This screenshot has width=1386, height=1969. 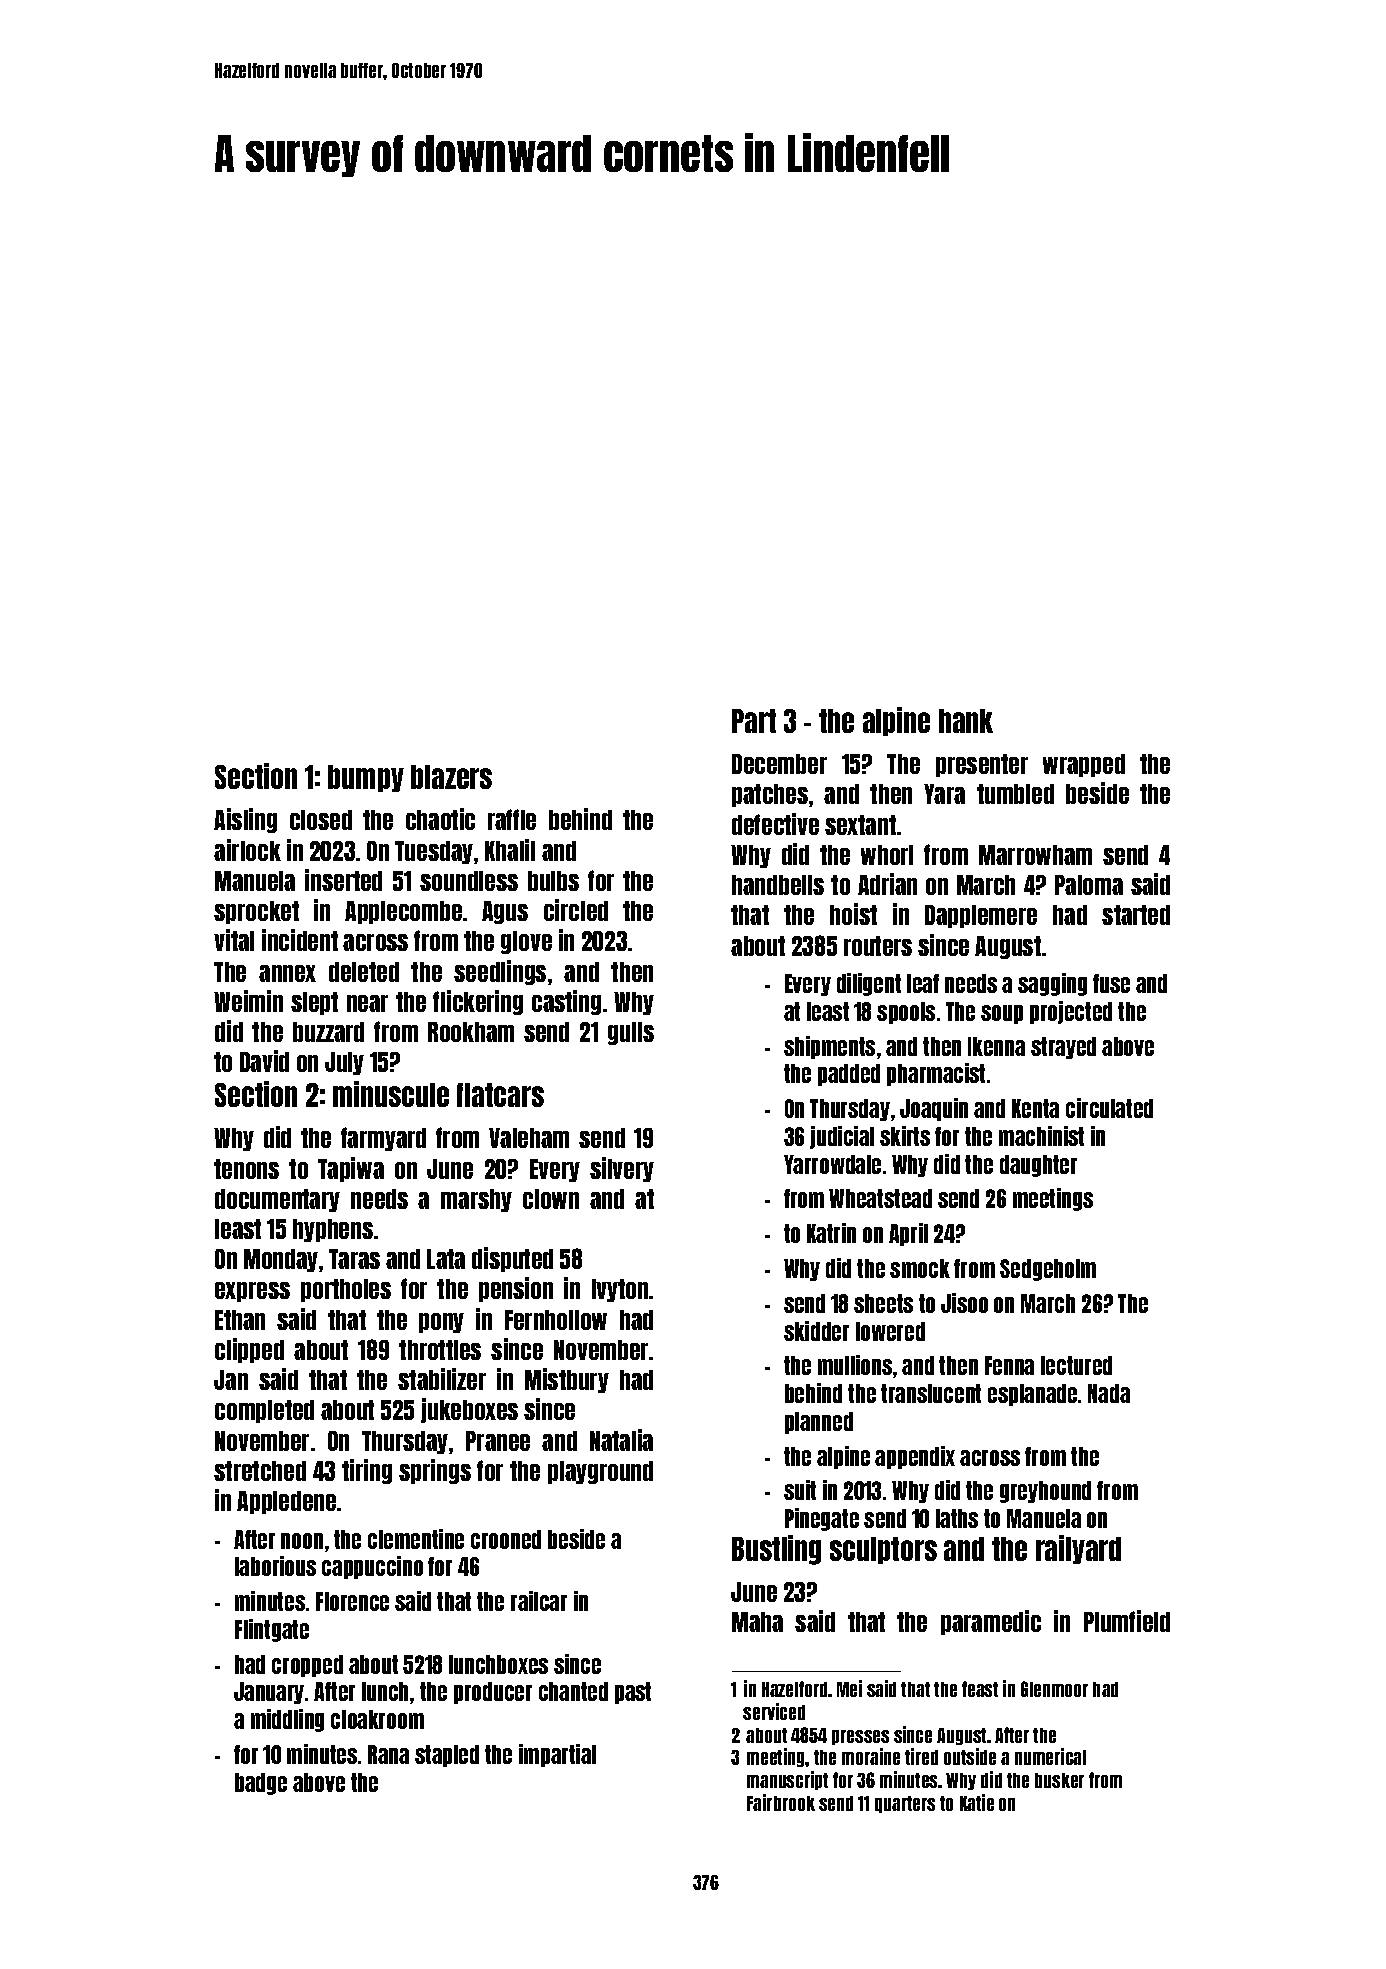 I want to click on lectured, so click(x=1076, y=1365).
